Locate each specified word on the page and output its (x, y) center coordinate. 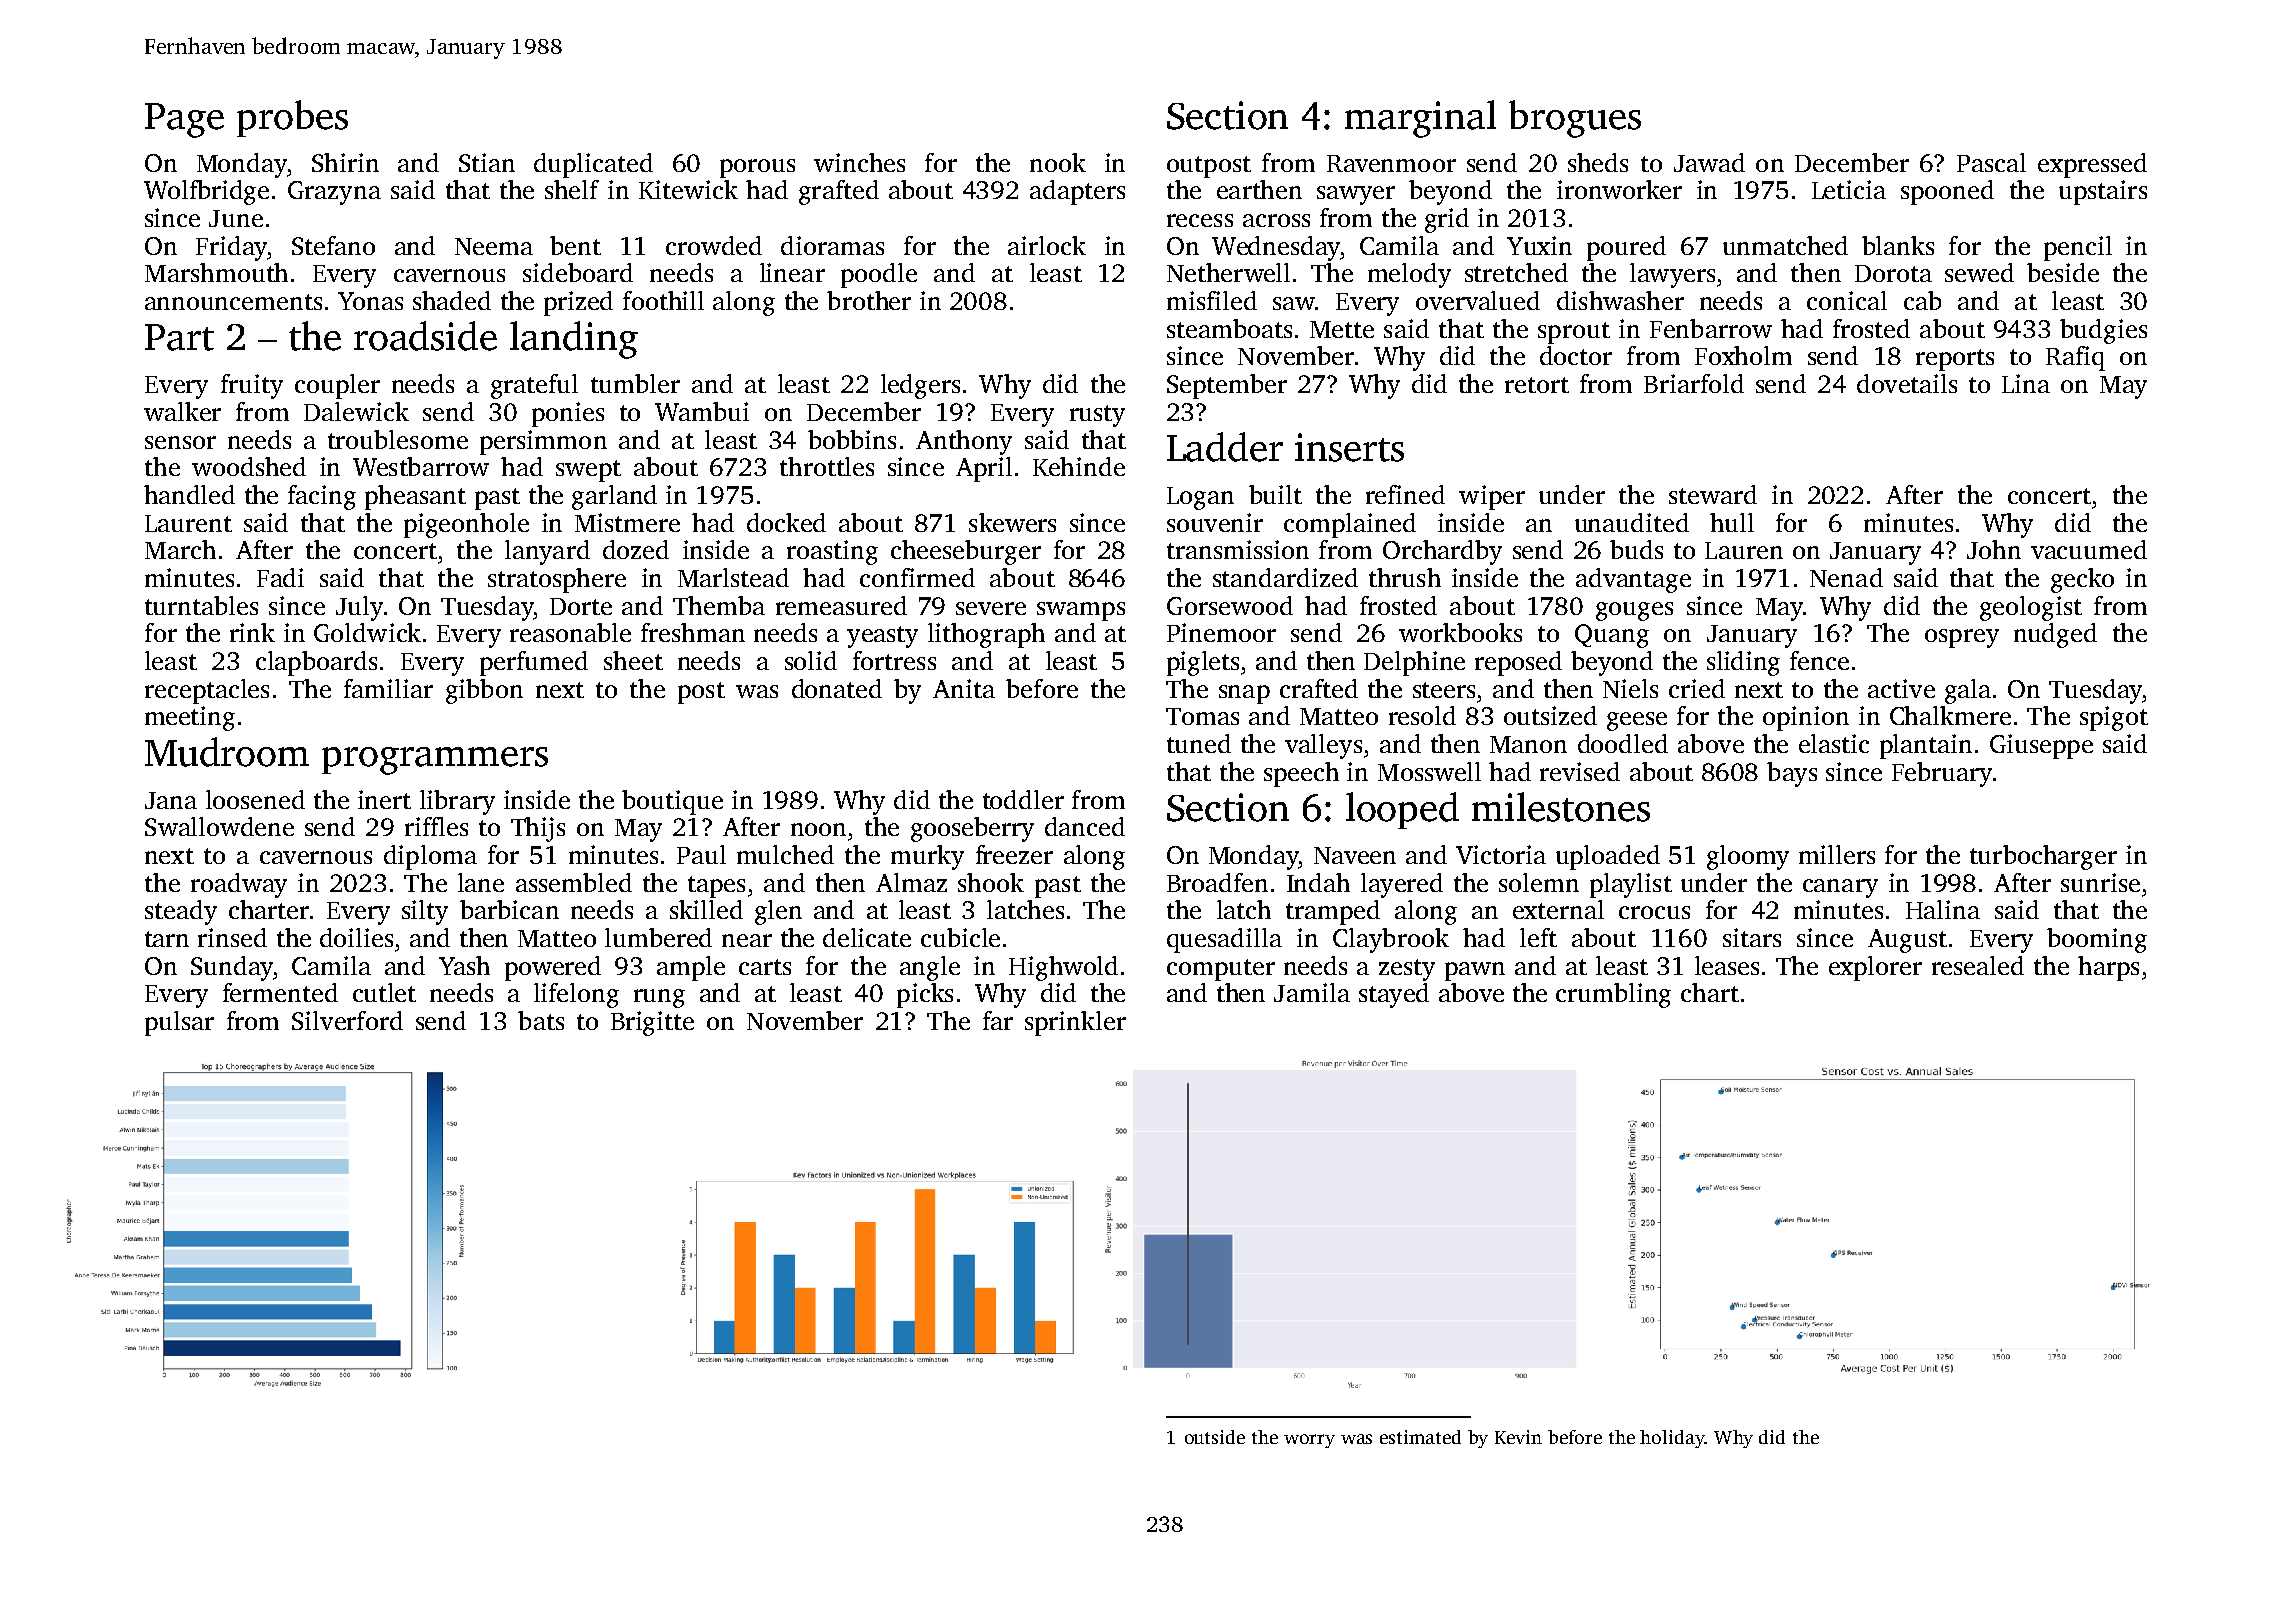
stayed (1394, 995)
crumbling (1613, 995)
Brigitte (652, 1023)
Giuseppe (2041, 746)
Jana (171, 800)
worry (1309, 1441)
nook (1058, 162)
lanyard (547, 552)
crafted (1319, 688)
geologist (2031, 608)
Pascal (1991, 162)
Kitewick (688, 189)
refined (1405, 494)
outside (1215, 1437)
